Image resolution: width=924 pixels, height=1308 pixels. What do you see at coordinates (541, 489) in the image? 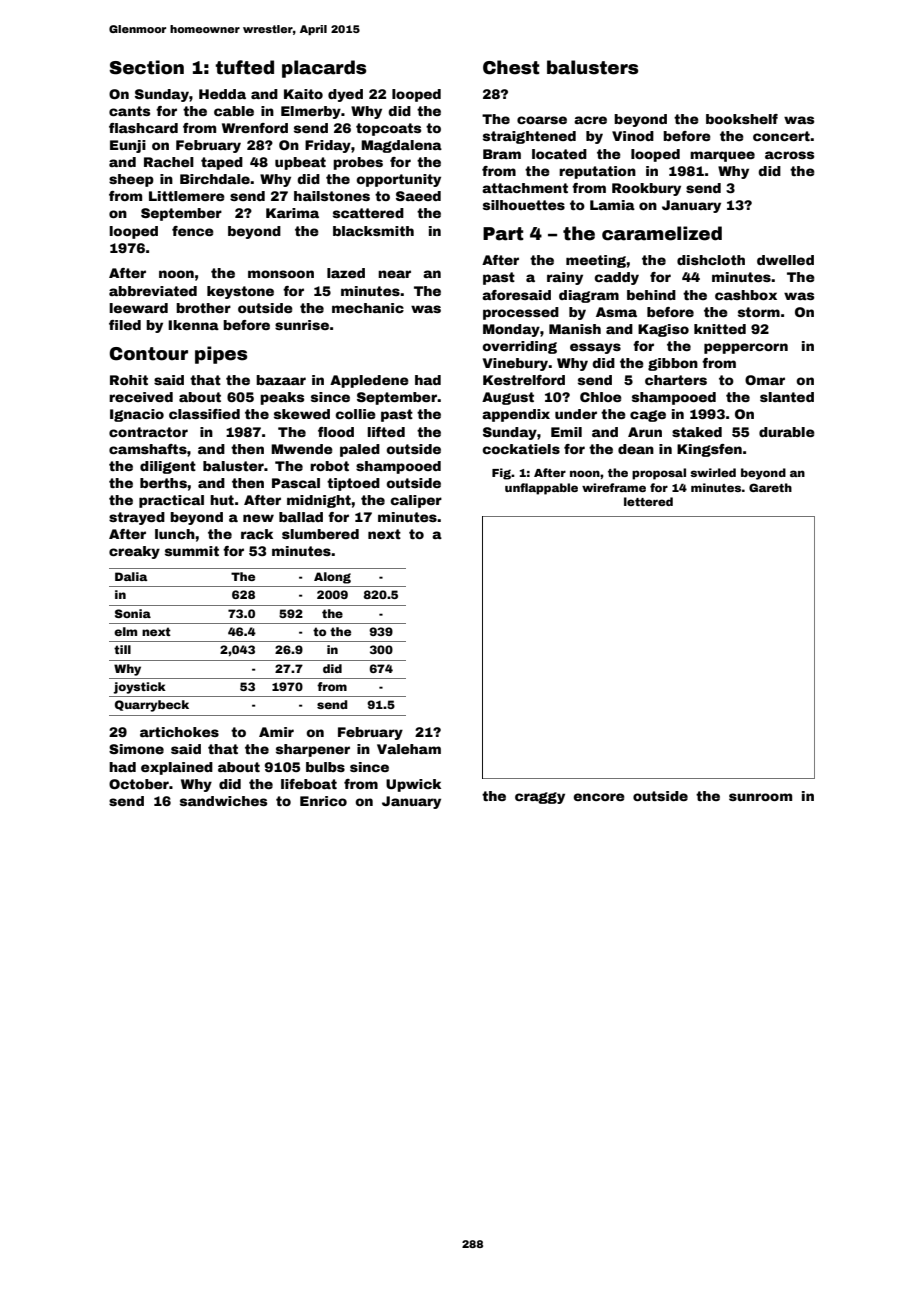
I see `unflappable` at bounding box center [541, 489].
